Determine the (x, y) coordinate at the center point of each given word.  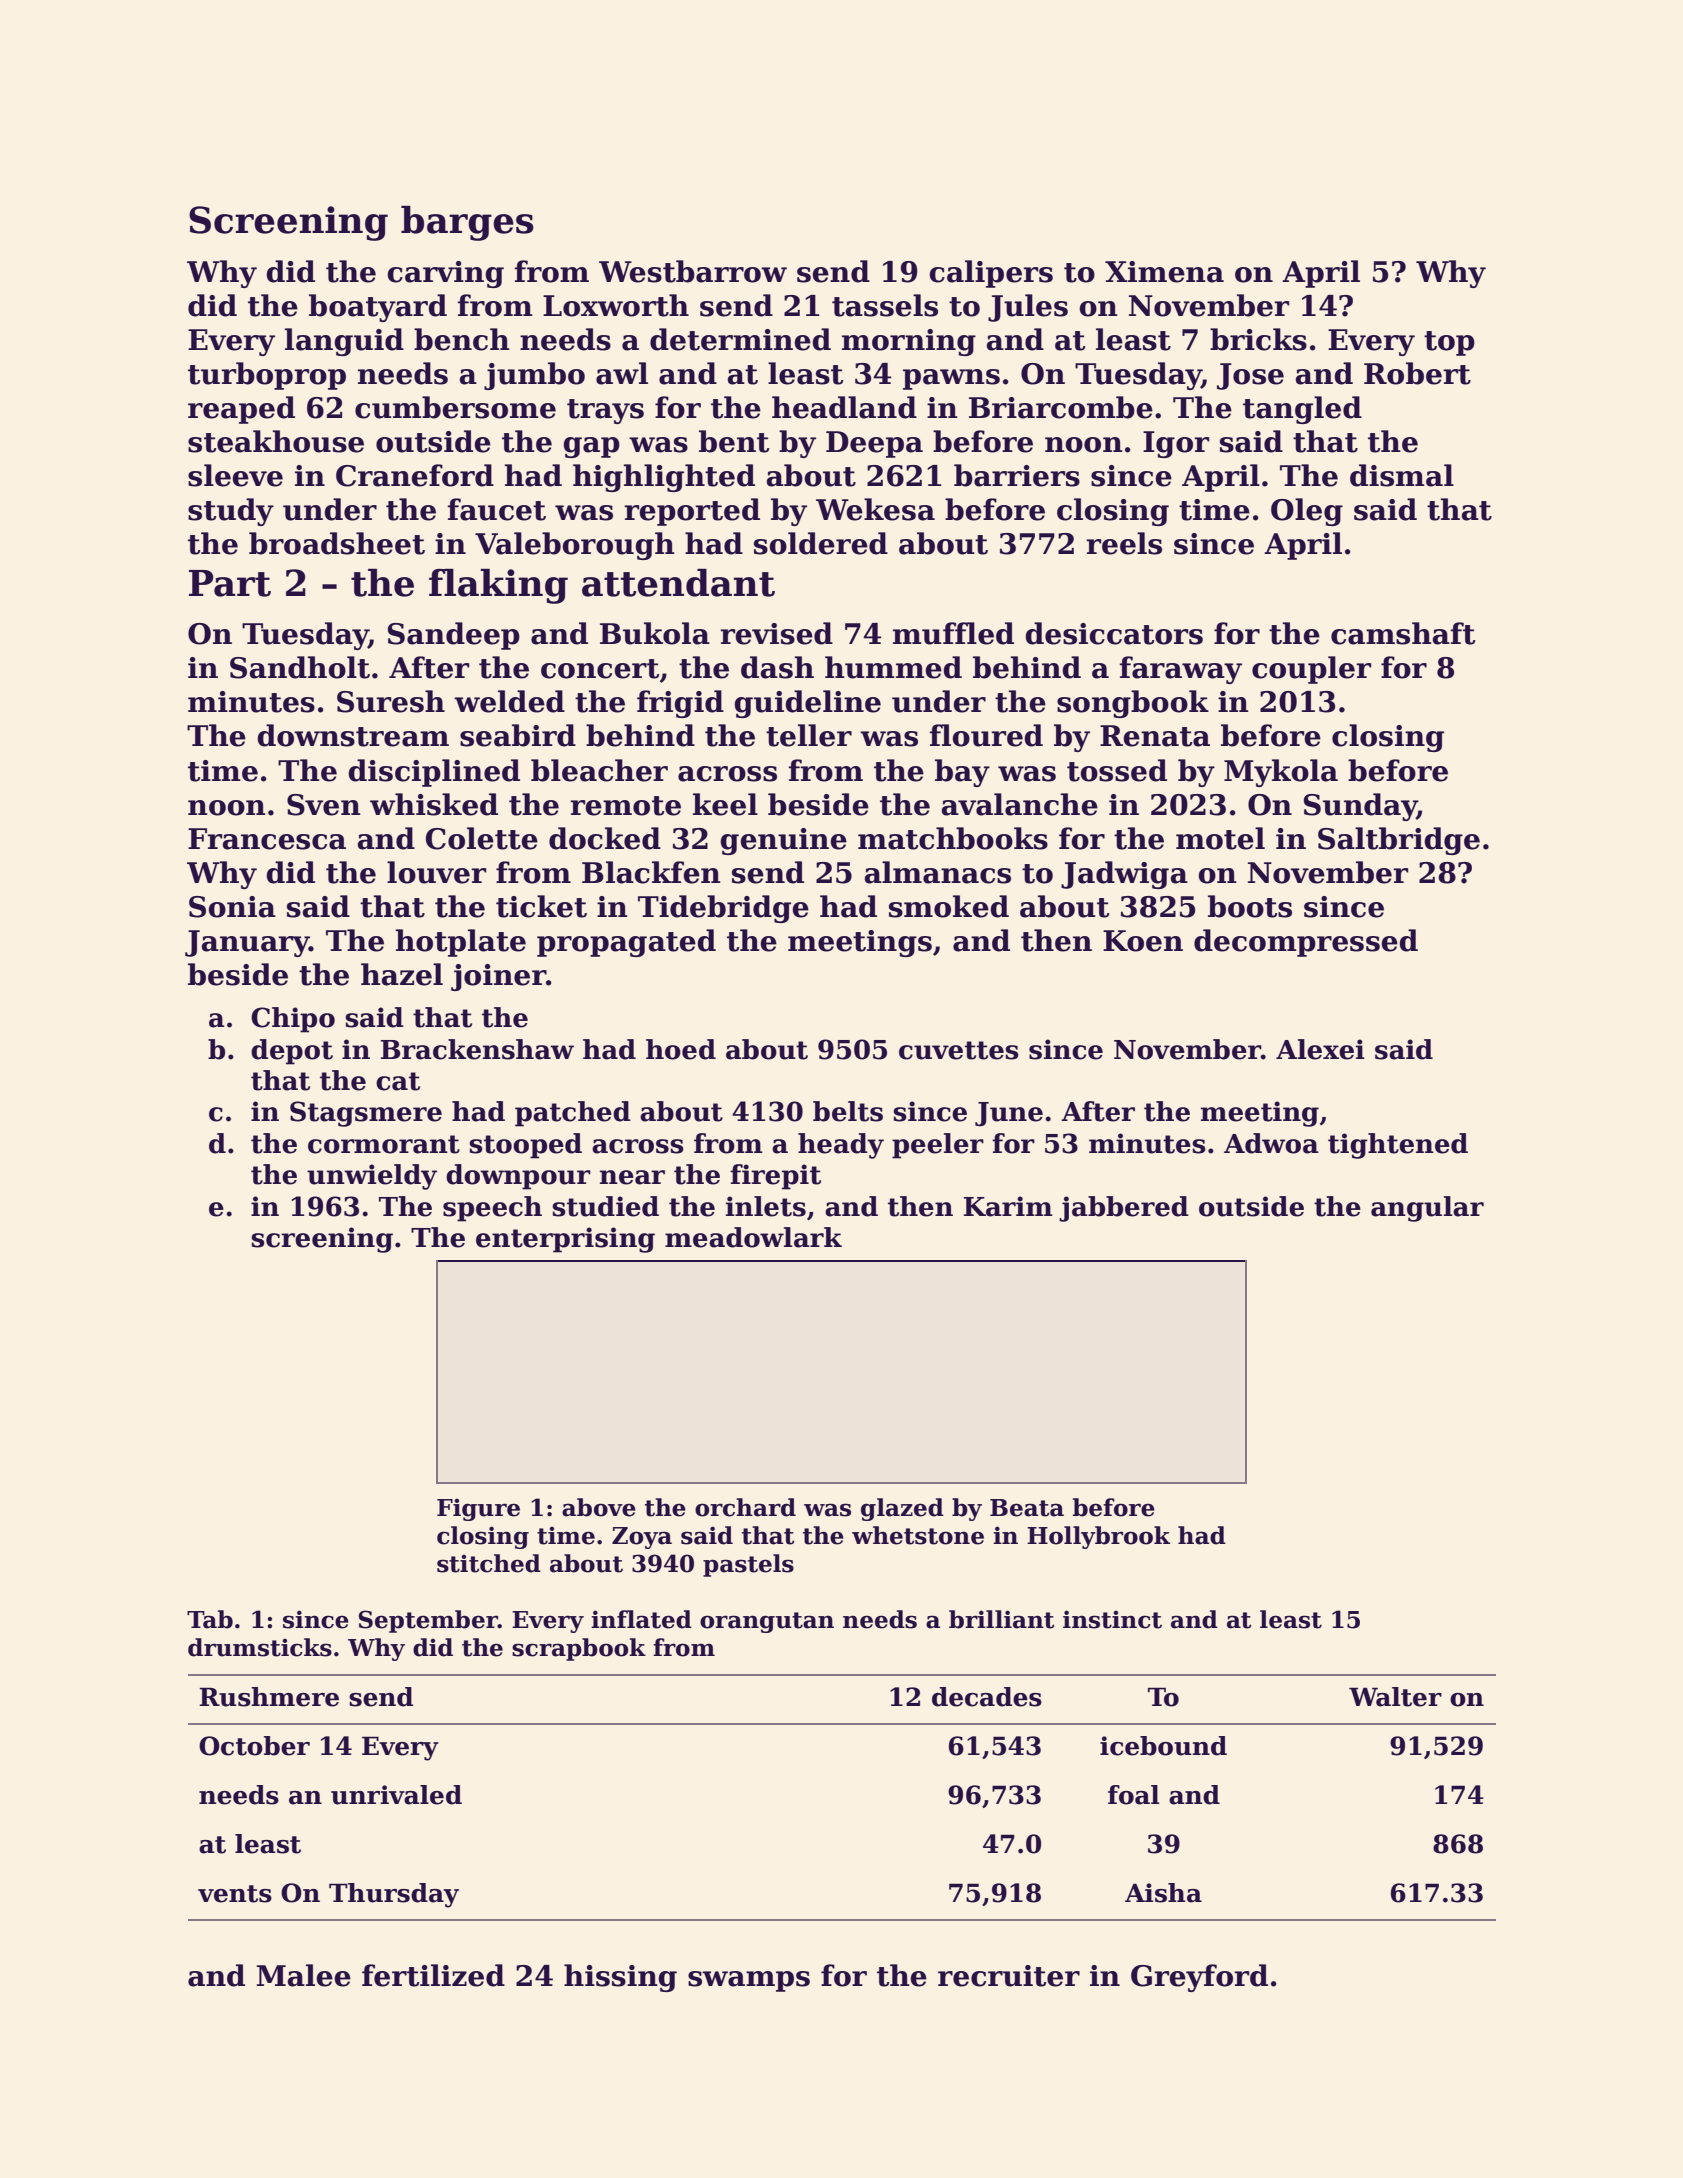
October (254, 1746)
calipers (991, 274)
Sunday (1360, 807)
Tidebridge (723, 909)
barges (467, 223)
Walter (1395, 1697)
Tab (210, 1619)
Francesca (267, 839)
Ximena (1164, 272)
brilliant (1001, 1619)
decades (987, 1697)
